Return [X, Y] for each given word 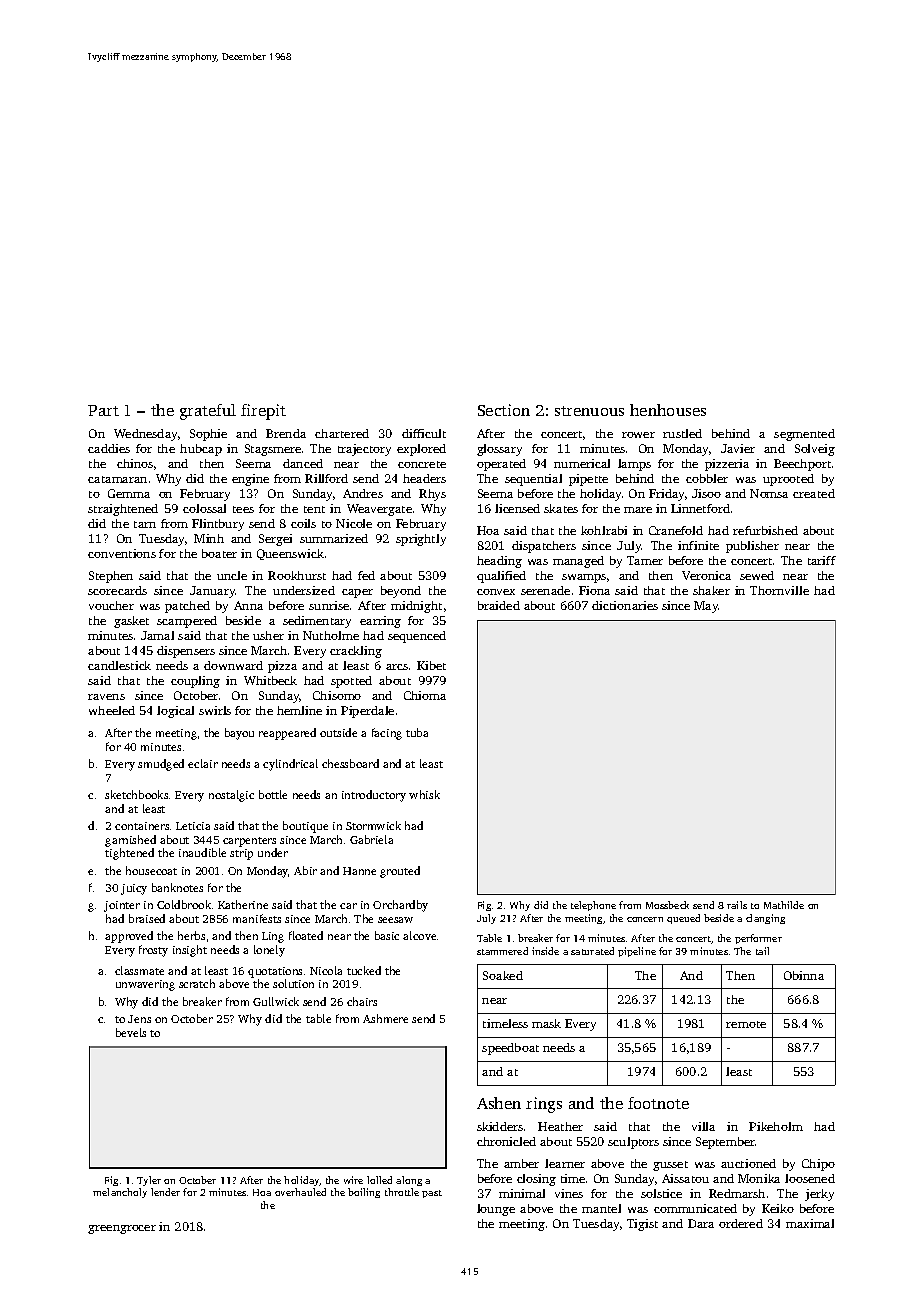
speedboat [510, 1049]
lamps [634, 465]
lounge [496, 1210]
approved [129, 937]
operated [501, 465]
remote [746, 1024]
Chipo [818, 1165]
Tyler [149, 1181]
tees [243, 509]
